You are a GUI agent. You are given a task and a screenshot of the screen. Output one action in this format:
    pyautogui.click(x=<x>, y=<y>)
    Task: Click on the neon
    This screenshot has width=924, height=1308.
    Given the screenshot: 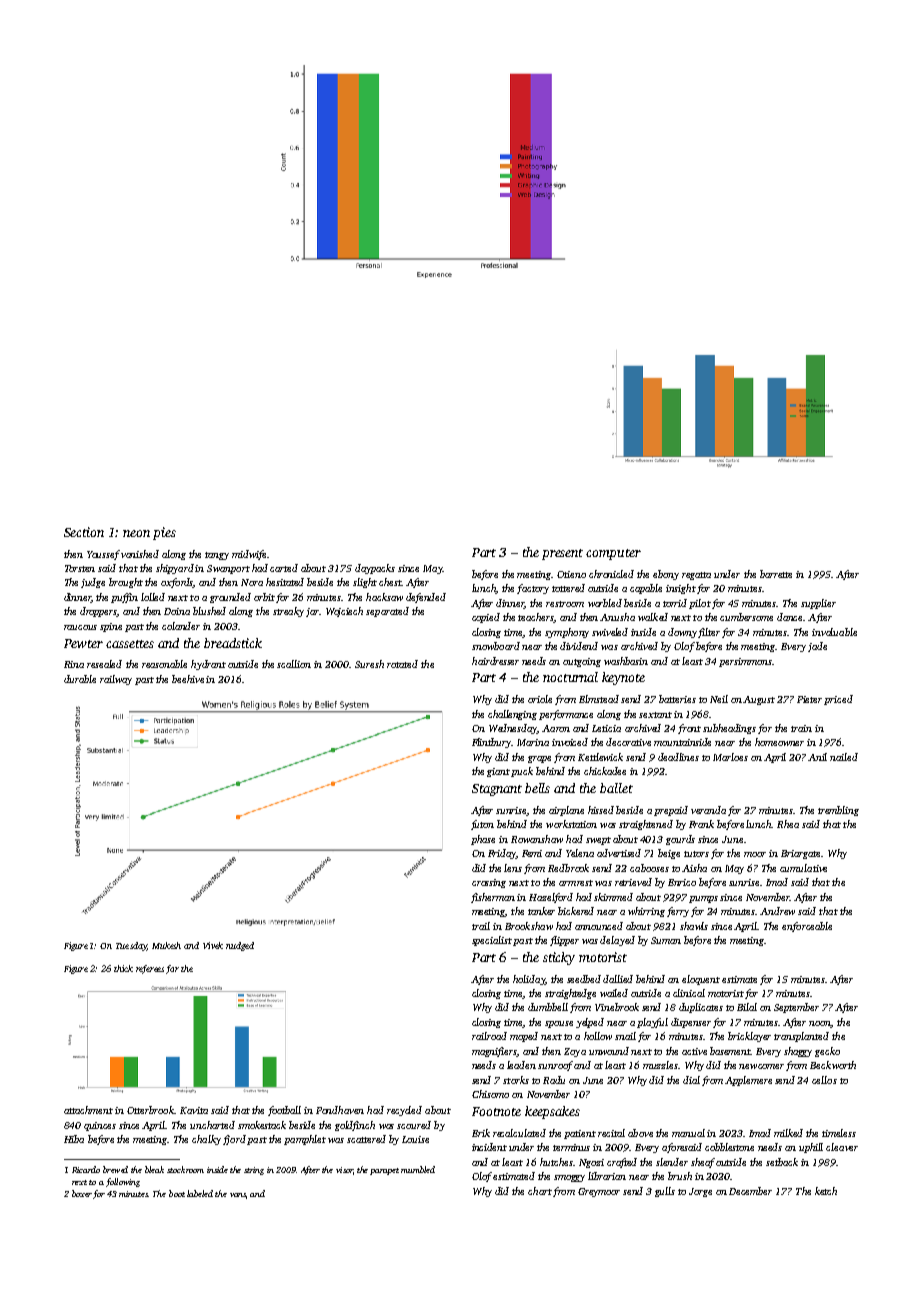 What is the action you would take?
    pyautogui.click(x=136, y=533)
